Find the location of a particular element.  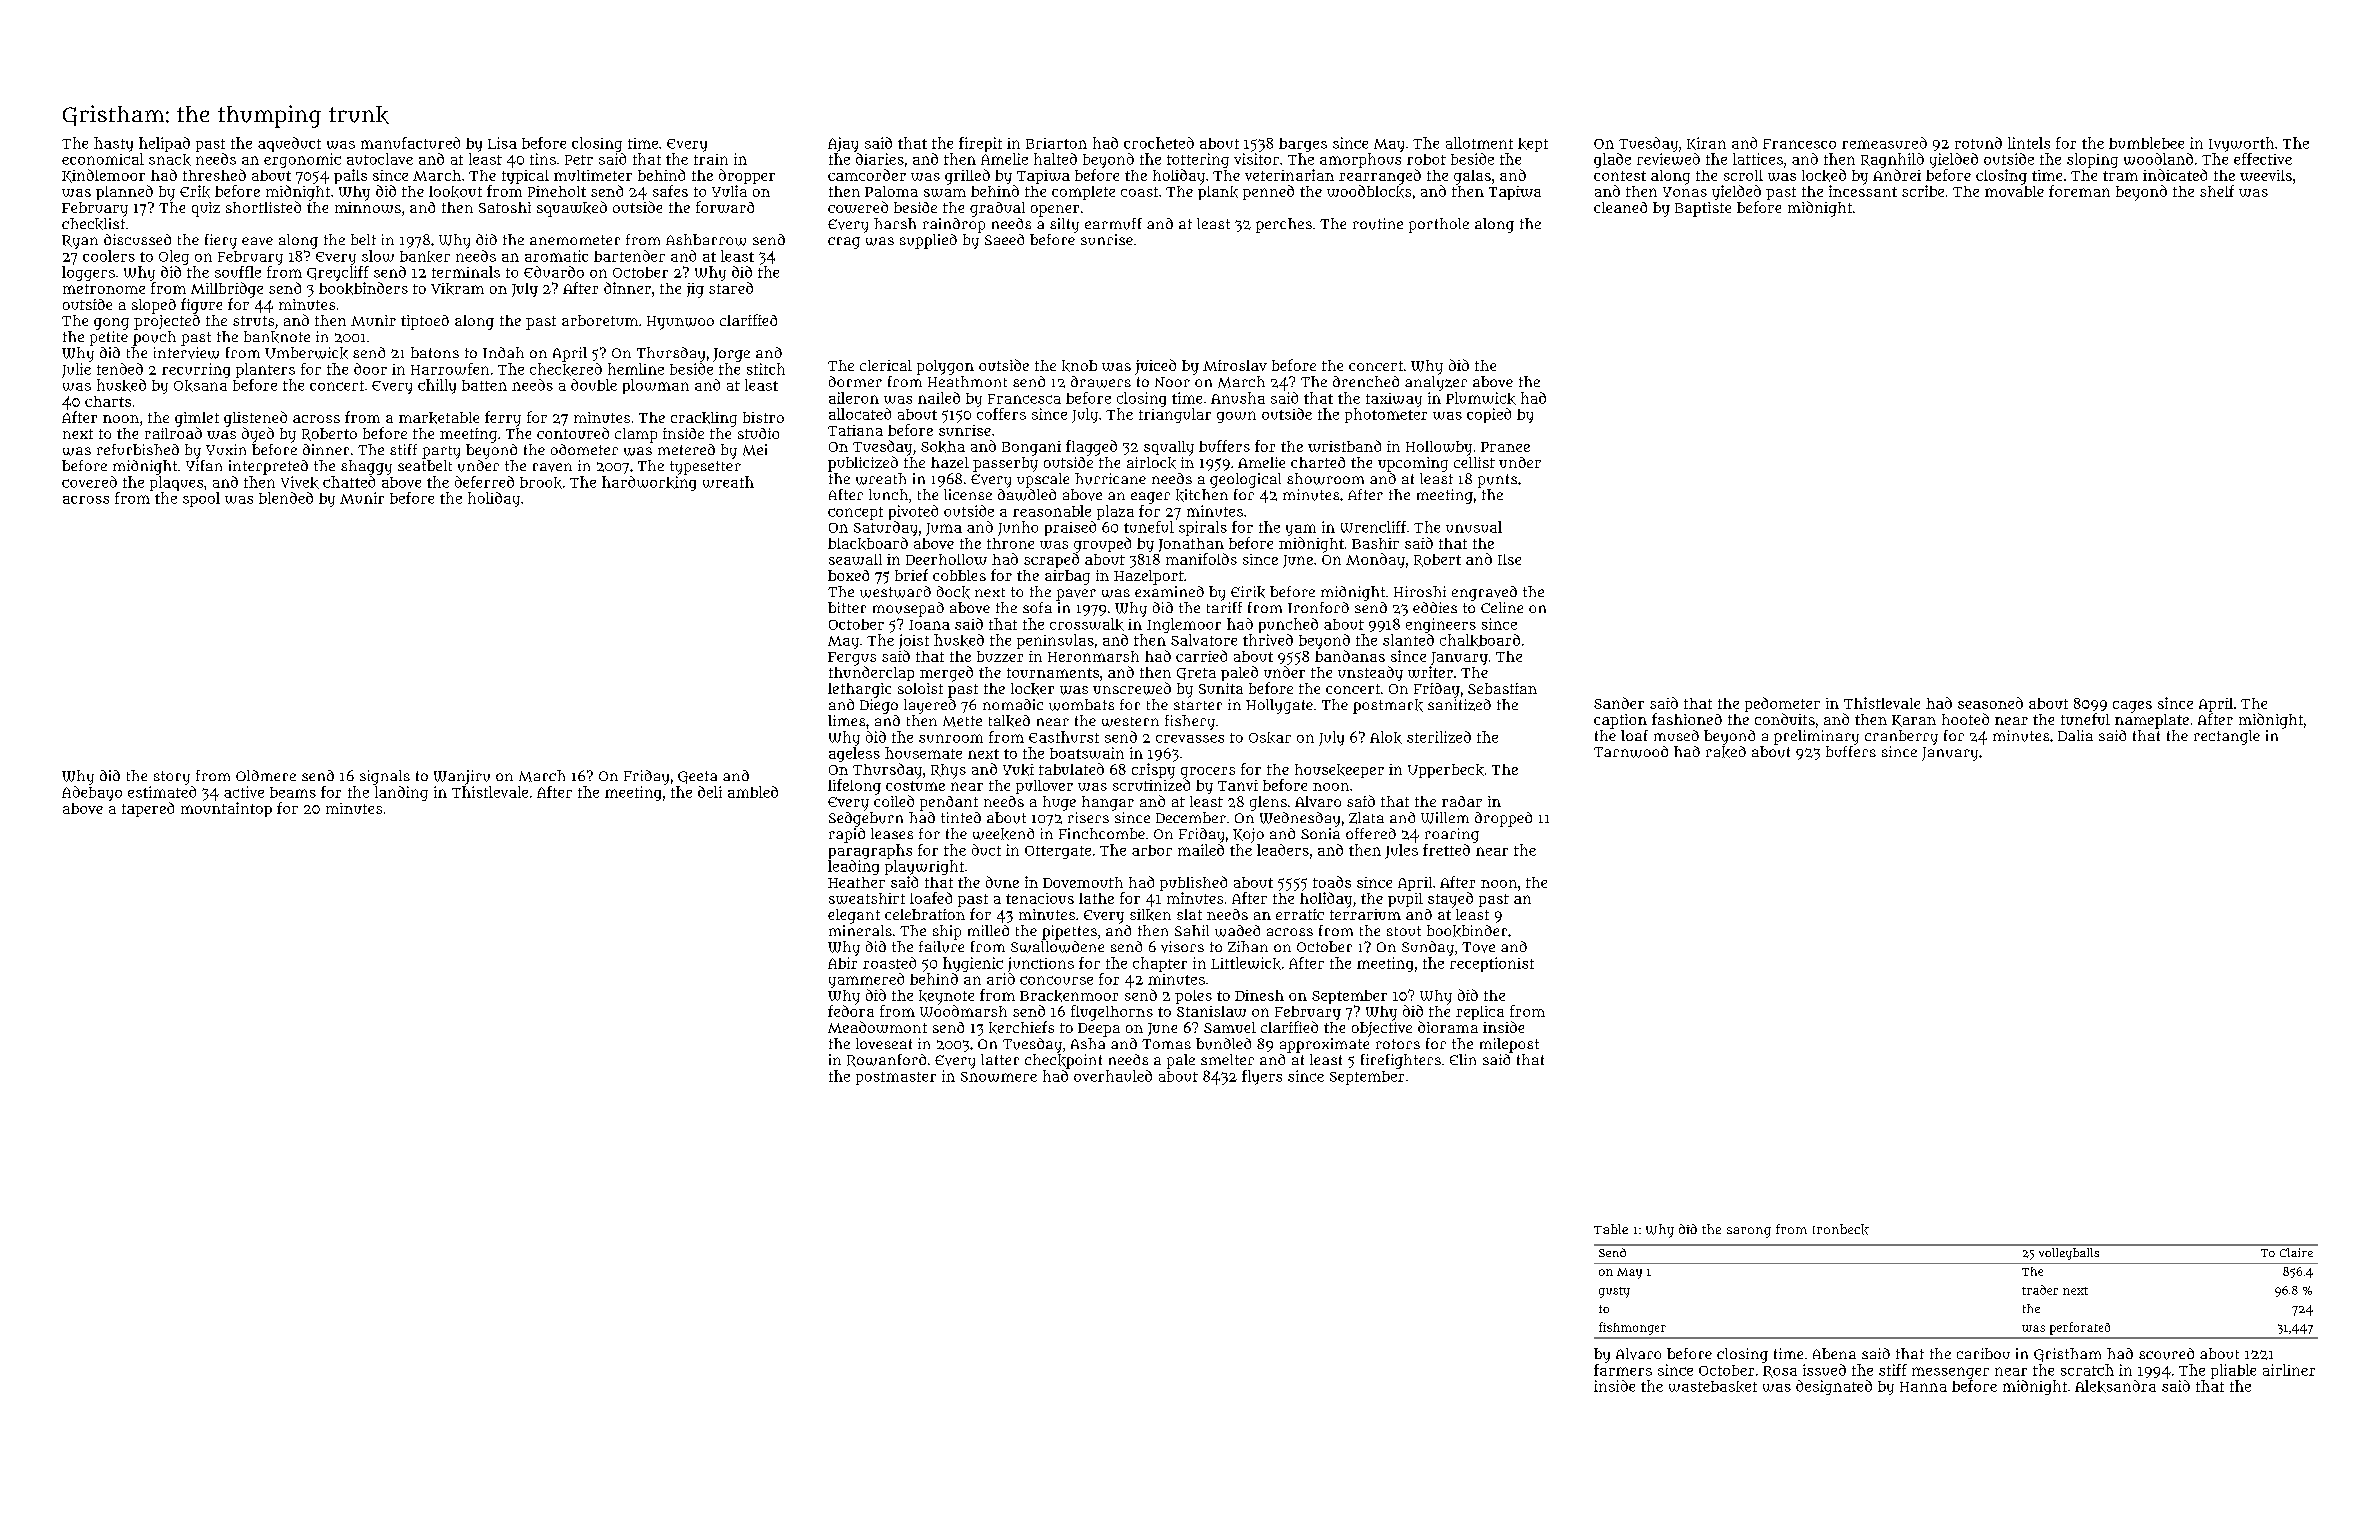

farmers is located at coordinates (1623, 1370).
